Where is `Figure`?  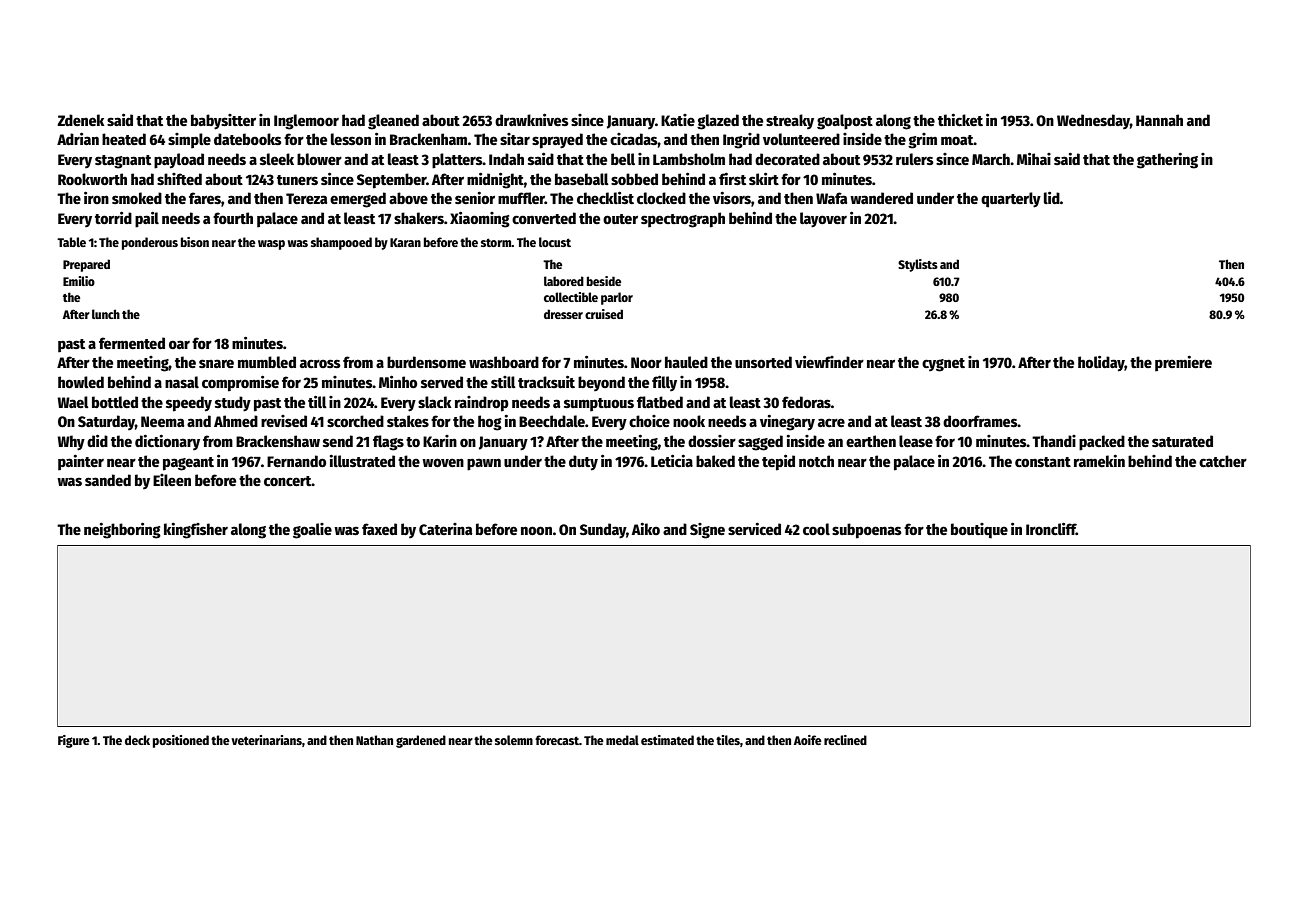 Figure is located at coordinates (74, 741).
